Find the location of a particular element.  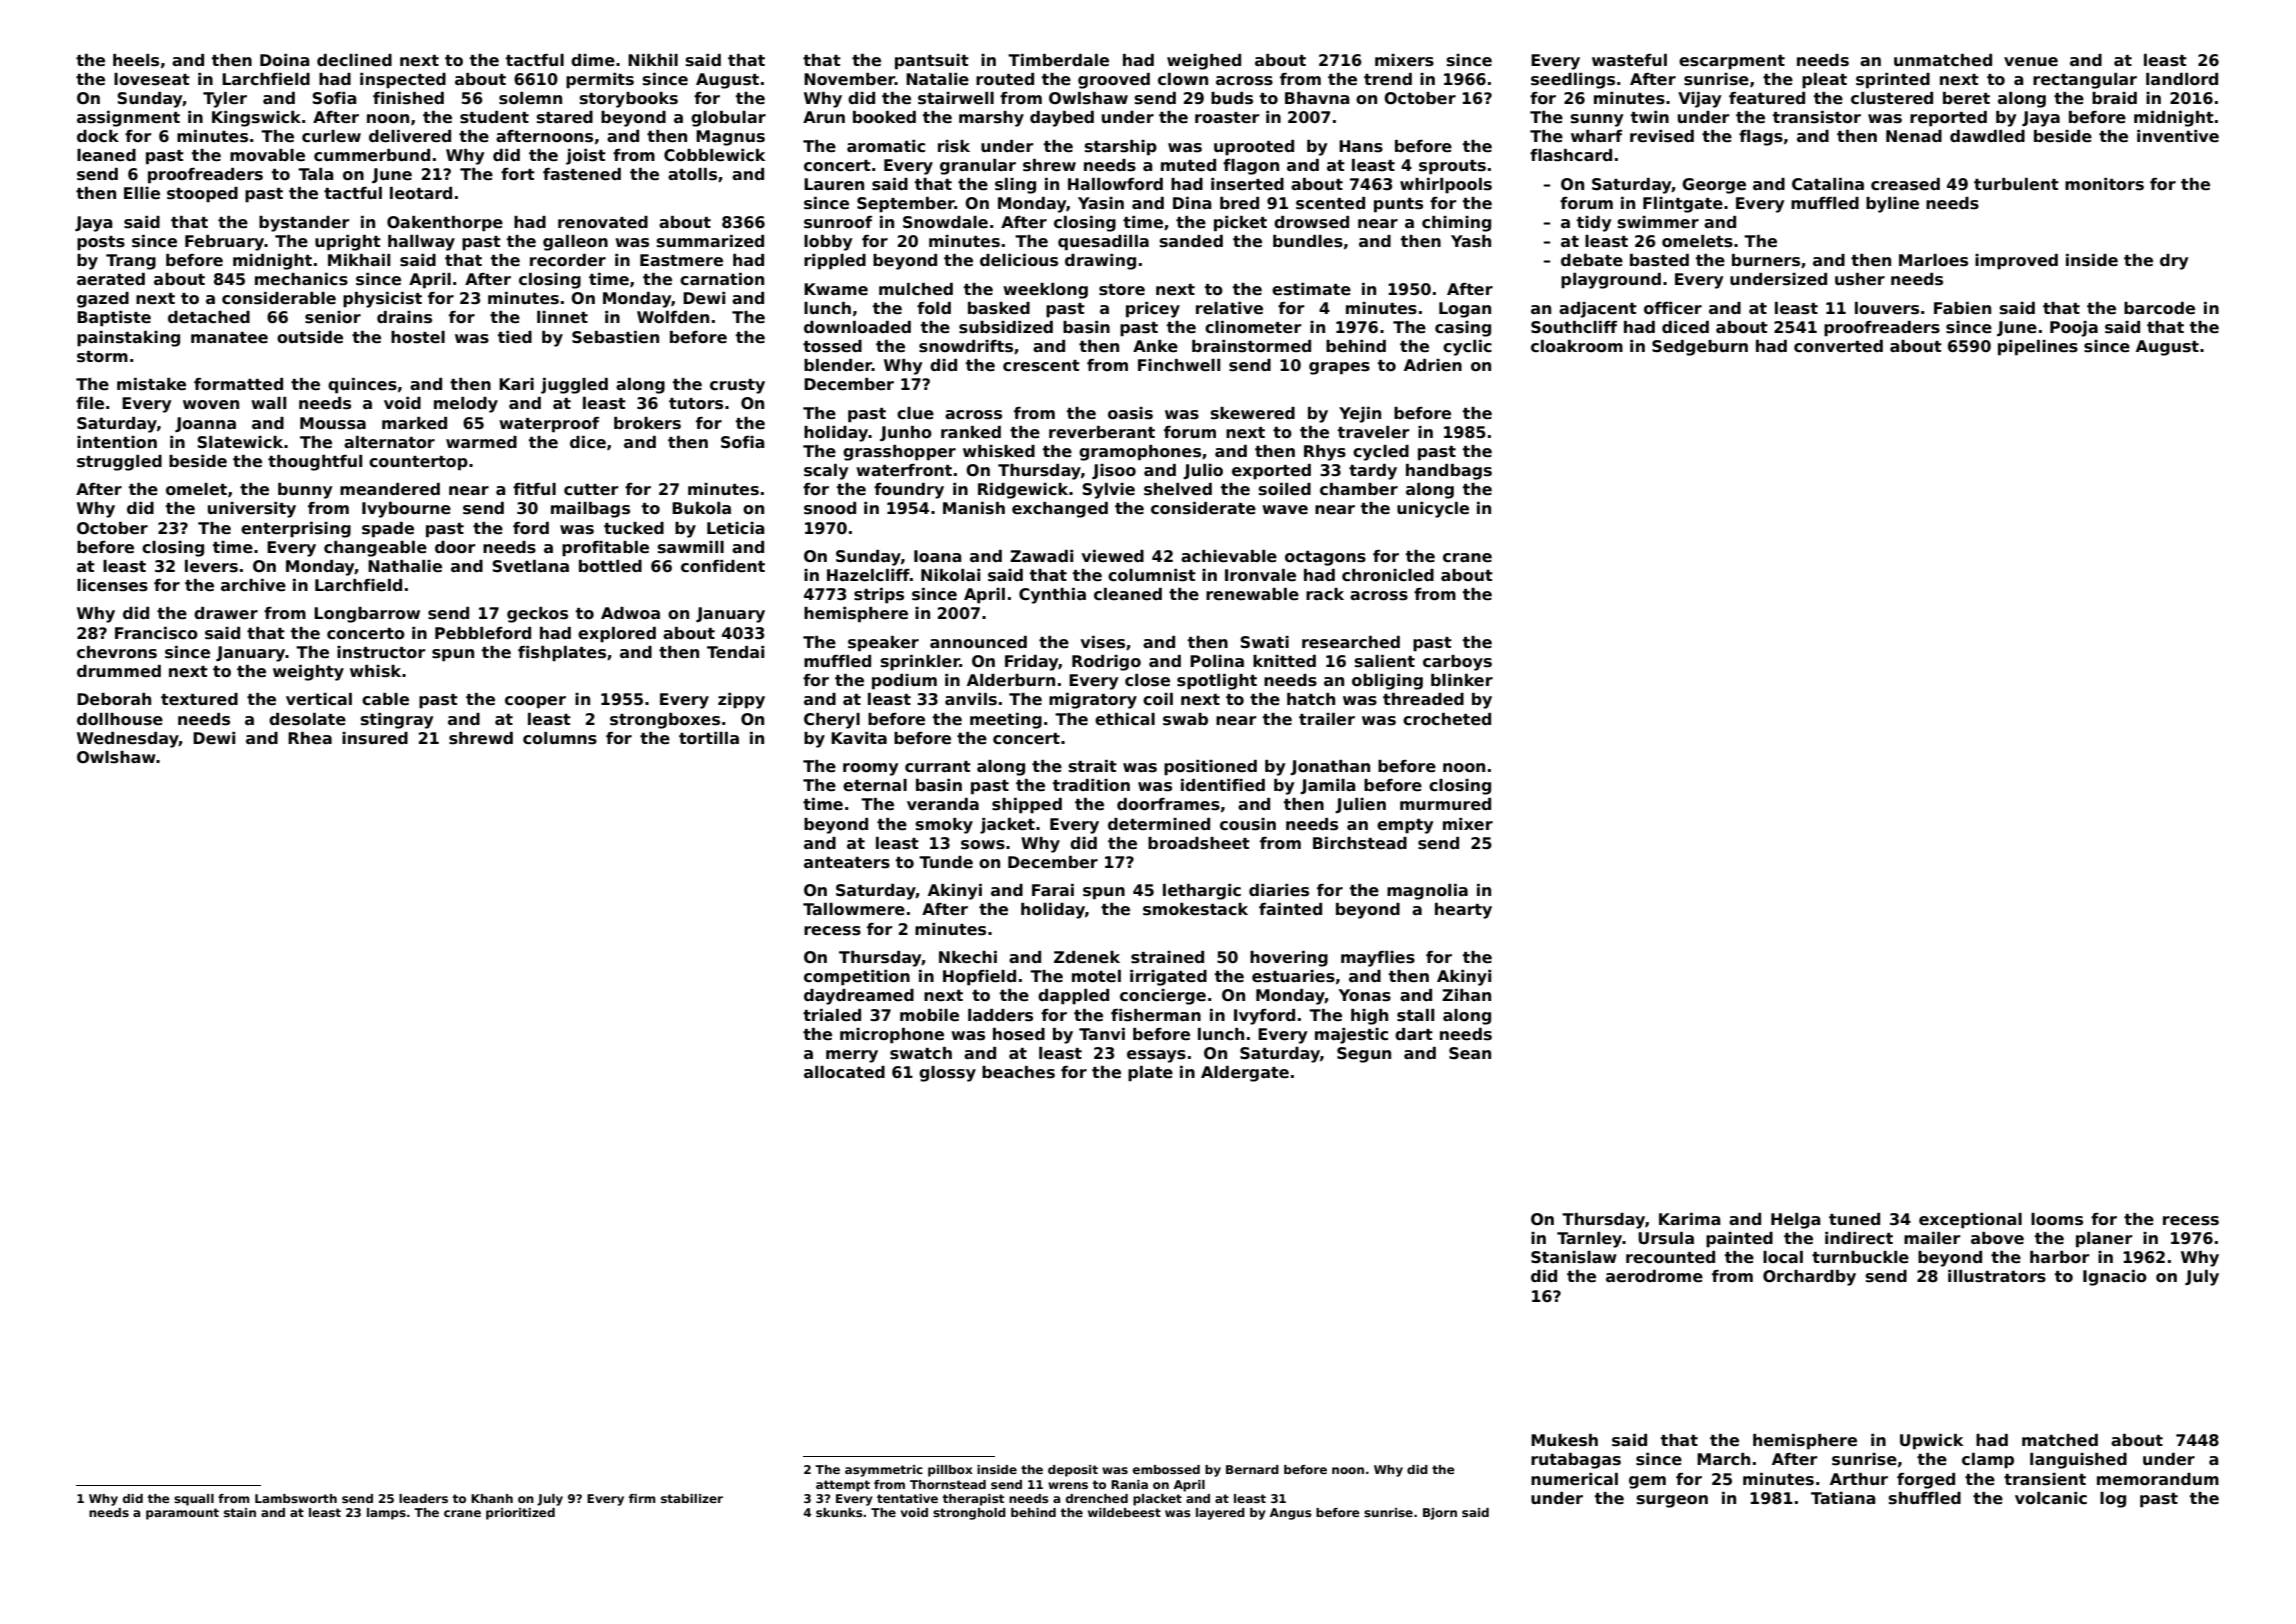

embossed is located at coordinates (1166, 1469).
